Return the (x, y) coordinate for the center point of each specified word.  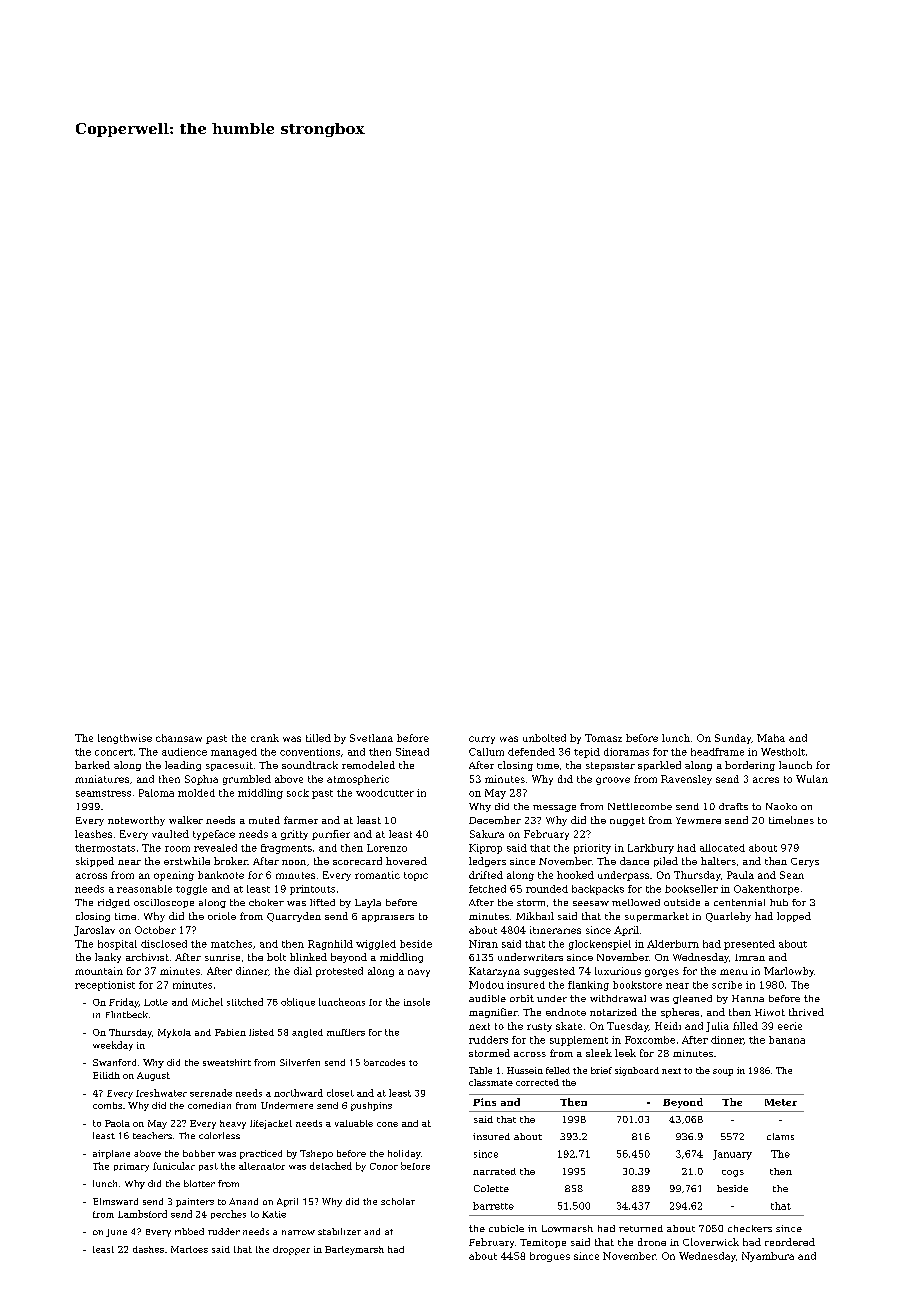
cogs (733, 1173)
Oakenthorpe (766, 890)
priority (592, 849)
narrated (494, 1171)
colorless (219, 1135)
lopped (794, 917)
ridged (114, 903)
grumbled (247, 780)
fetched (487, 889)
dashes (148, 1249)
